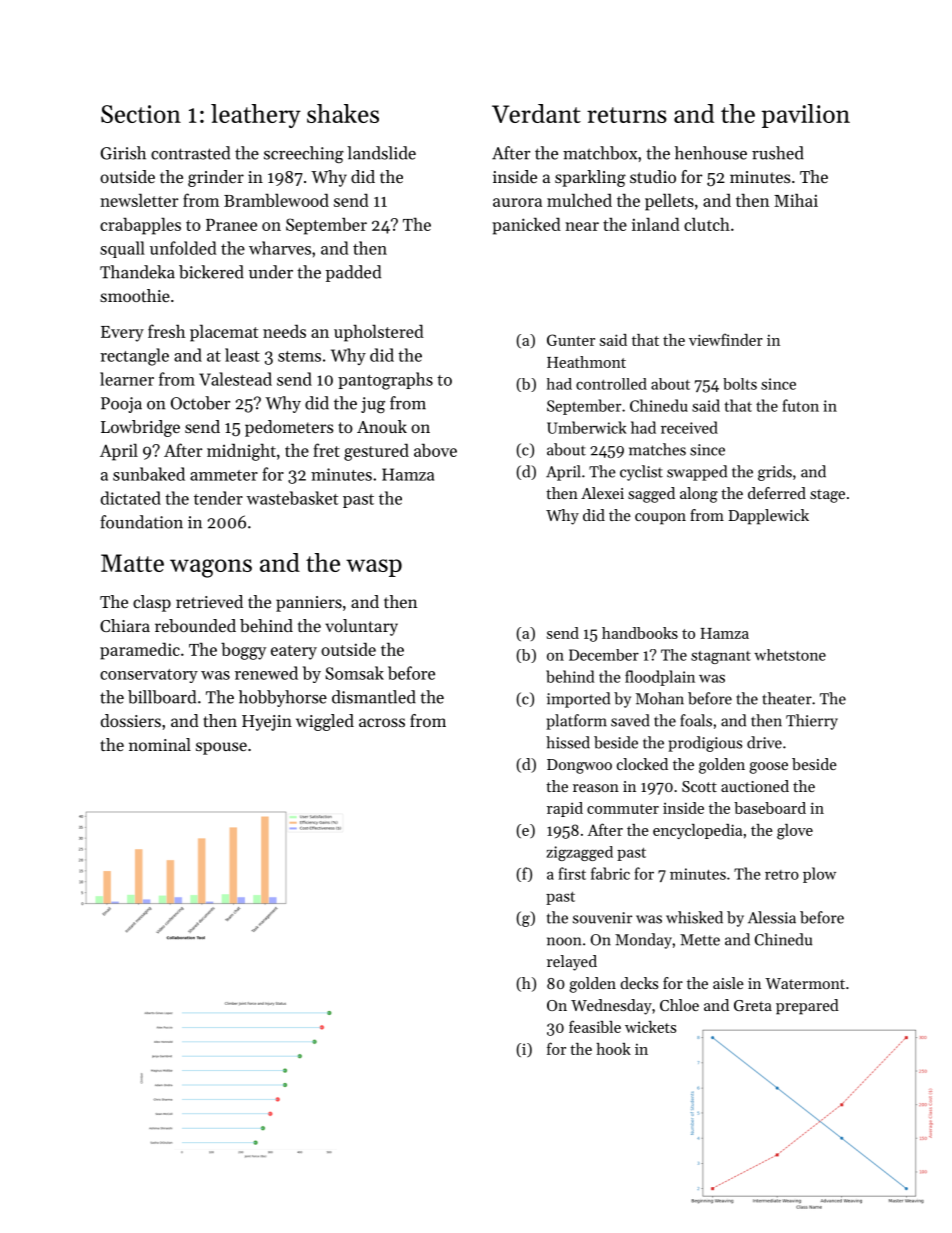 The height and width of the page is (1233, 952). What do you see at coordinates (805, 983) in the page?
I see `Watermont` at bounding box center [805, 983].
